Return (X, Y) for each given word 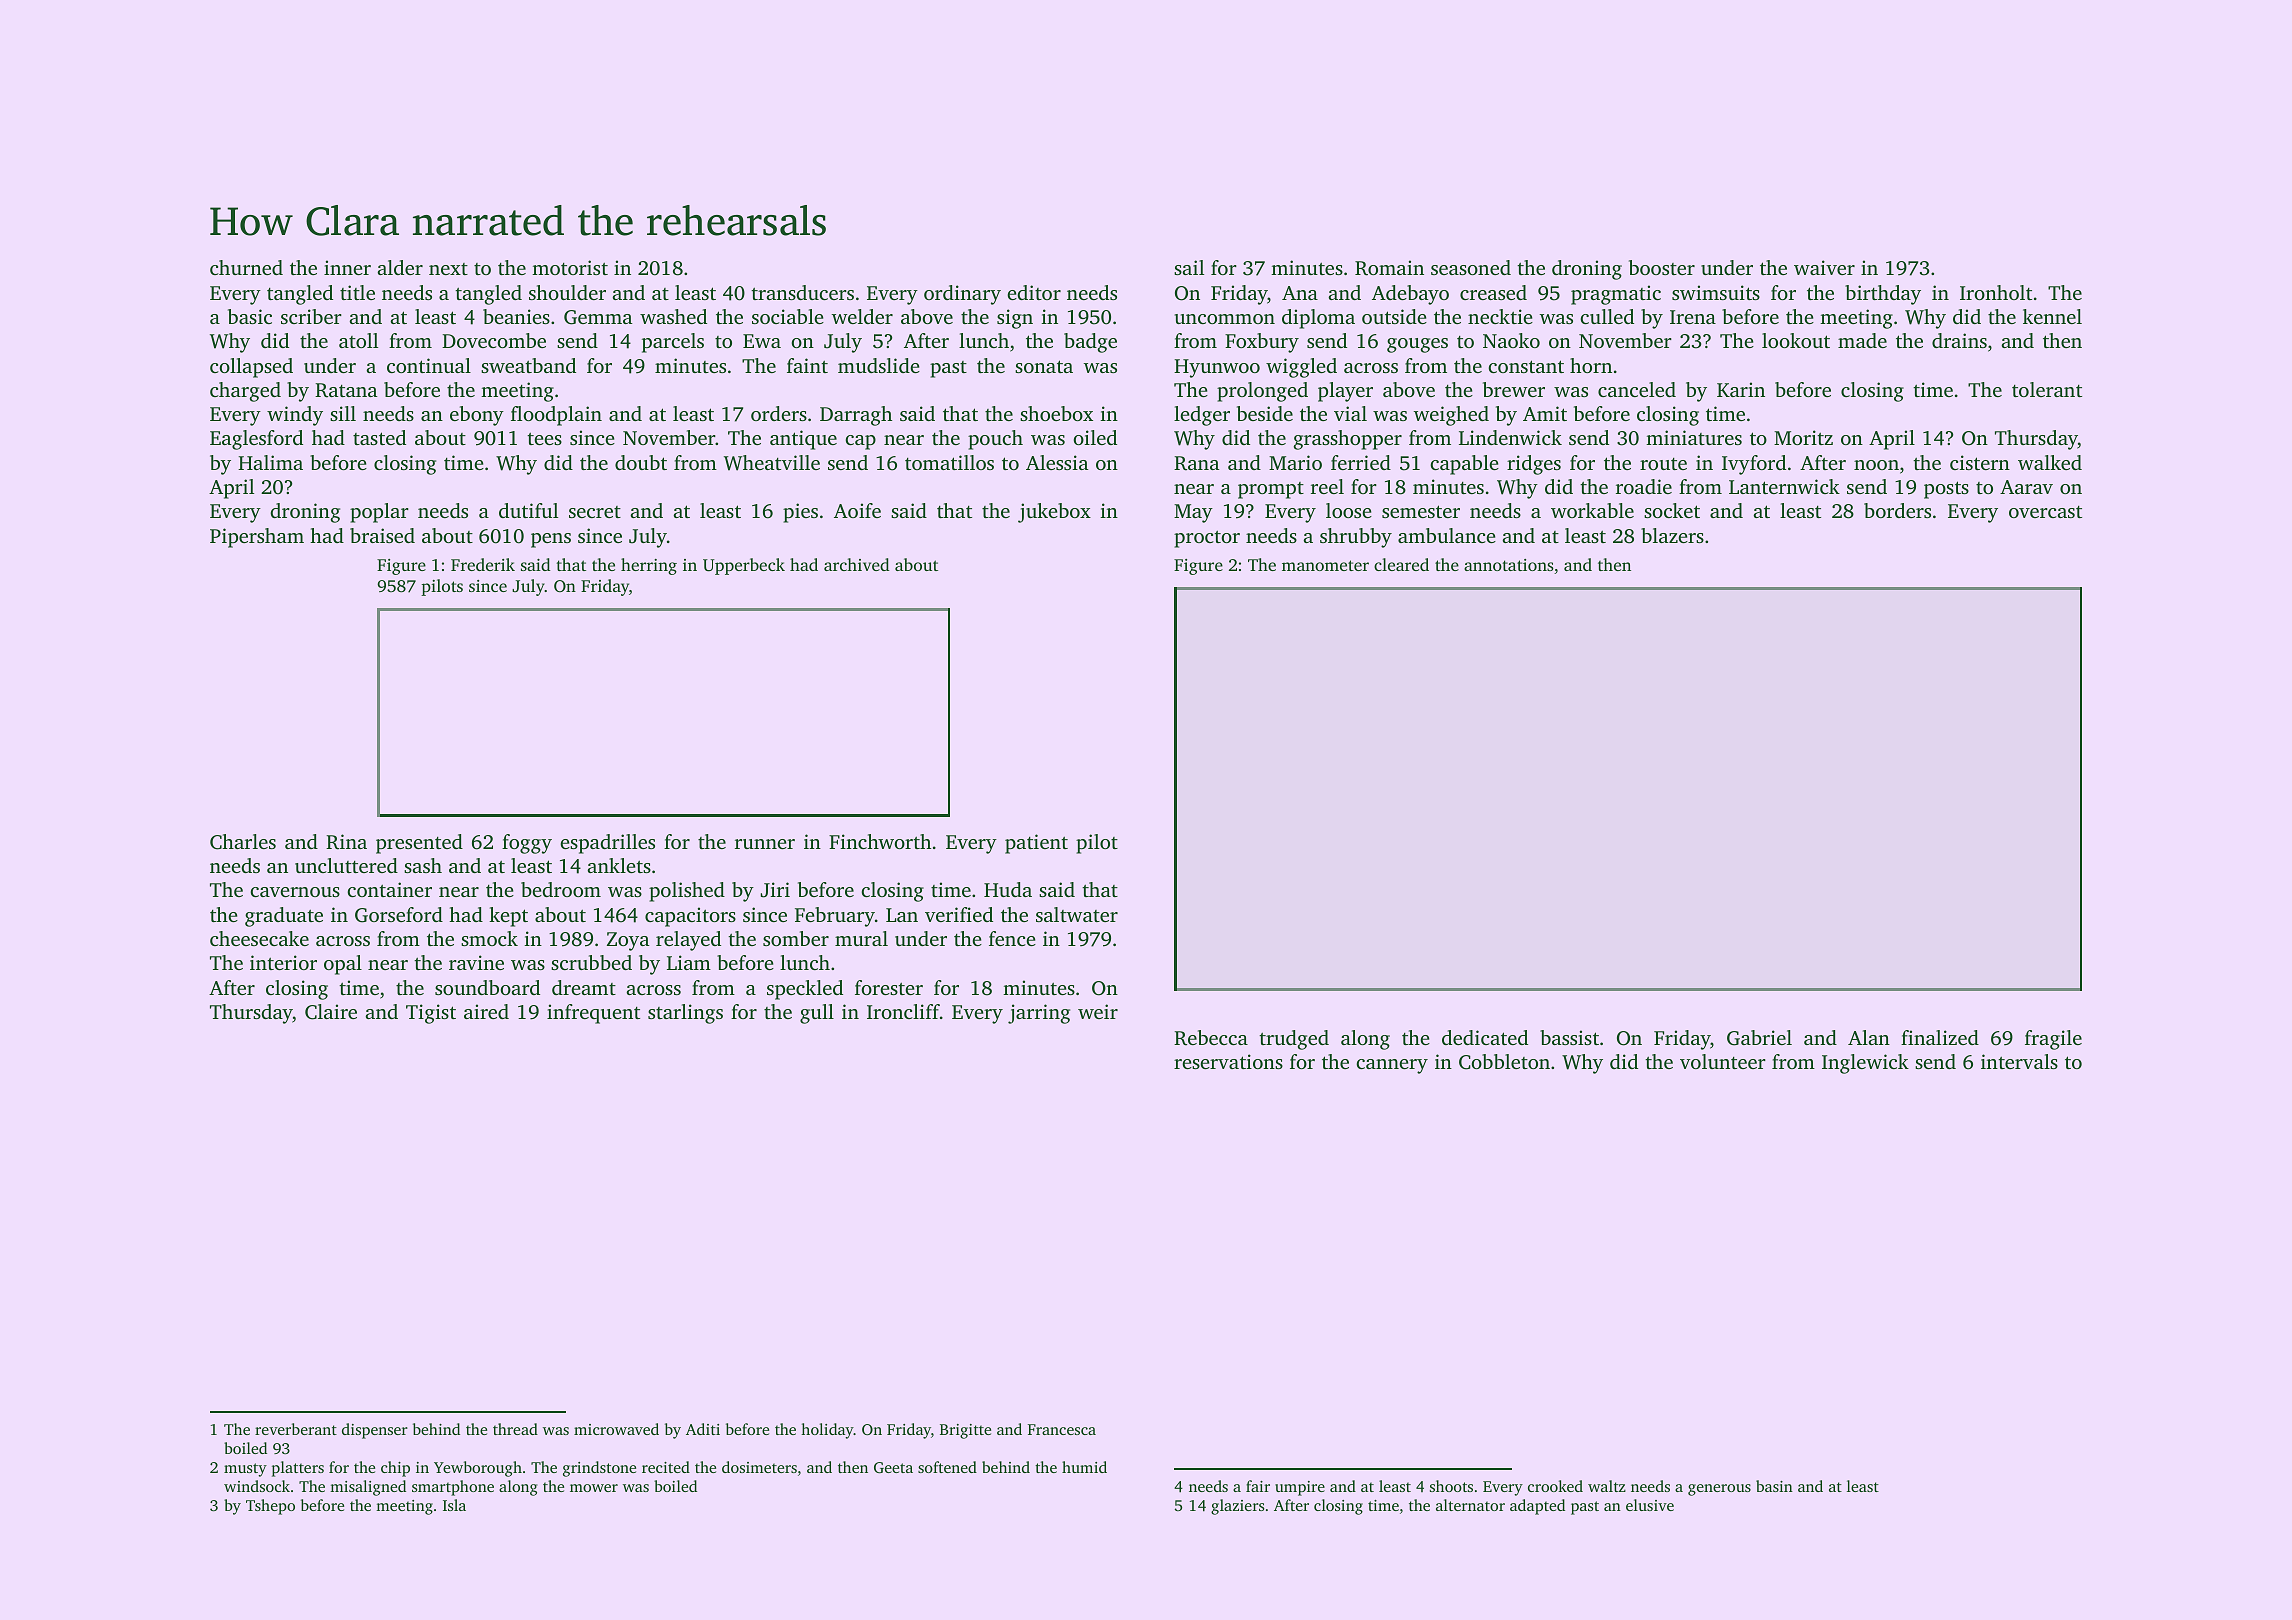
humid (1084, 1467)
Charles (243, 842)
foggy (527, 844)
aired (486, 1011)
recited (666, 1467)
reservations (1228, 1061)
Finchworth (880, 841)
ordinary (962, 295)
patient (1036, 844)
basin (1774, 1486)
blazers (1672, 535)
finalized (1940, 1037)
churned (246, 267)
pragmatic (1616, 295)
